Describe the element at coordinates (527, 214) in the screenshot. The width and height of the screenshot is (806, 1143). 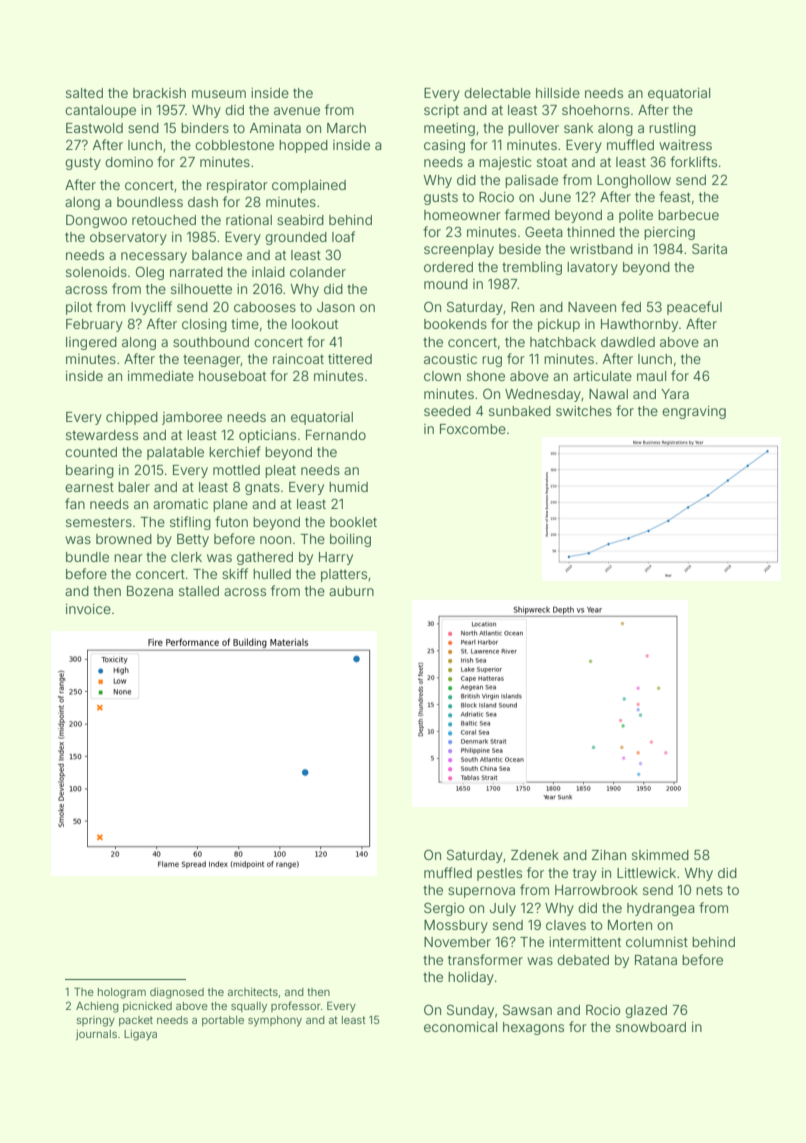
I see `farmed` at that location.
